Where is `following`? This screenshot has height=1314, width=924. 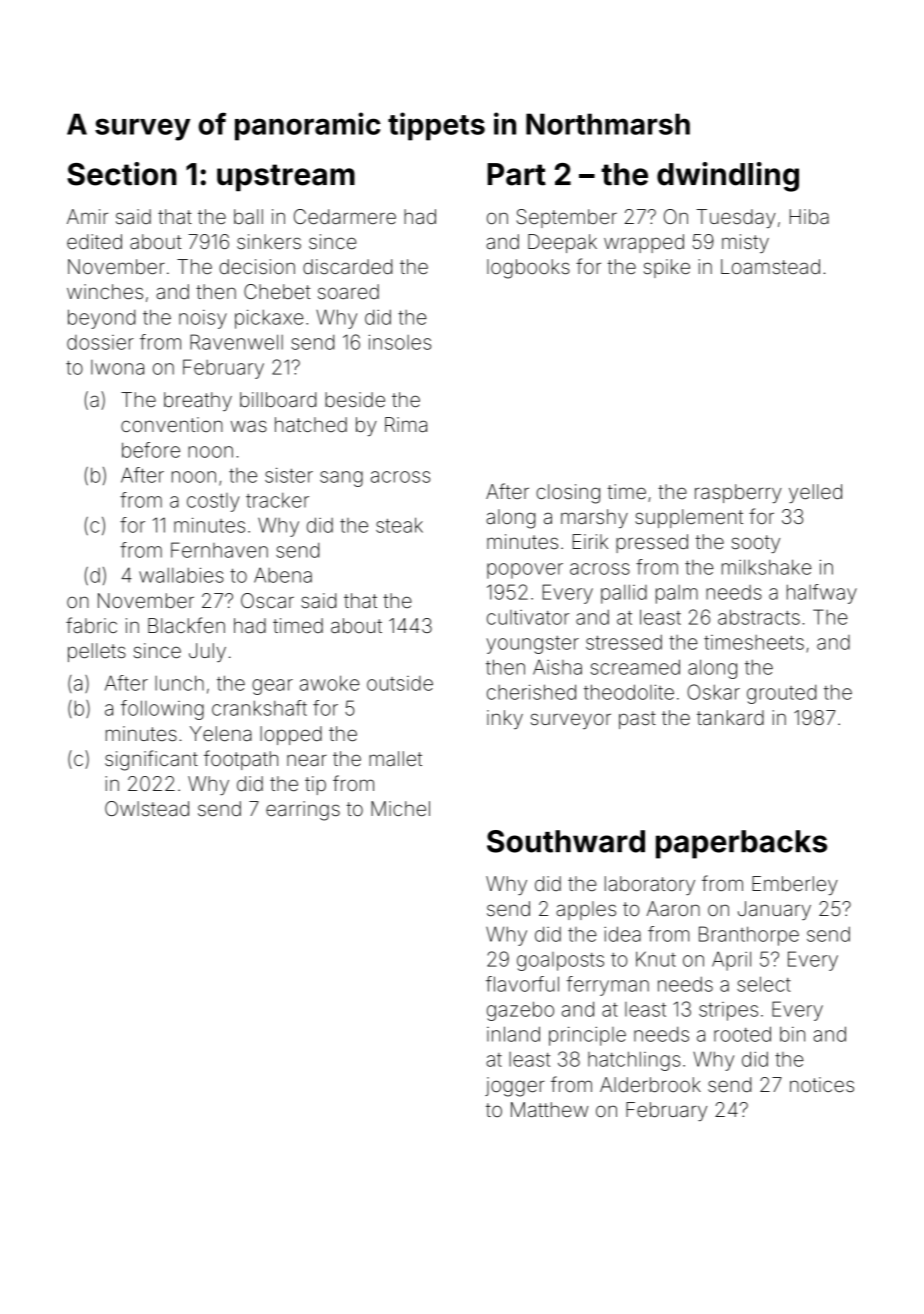
following is located at coordinates (162, 710).
